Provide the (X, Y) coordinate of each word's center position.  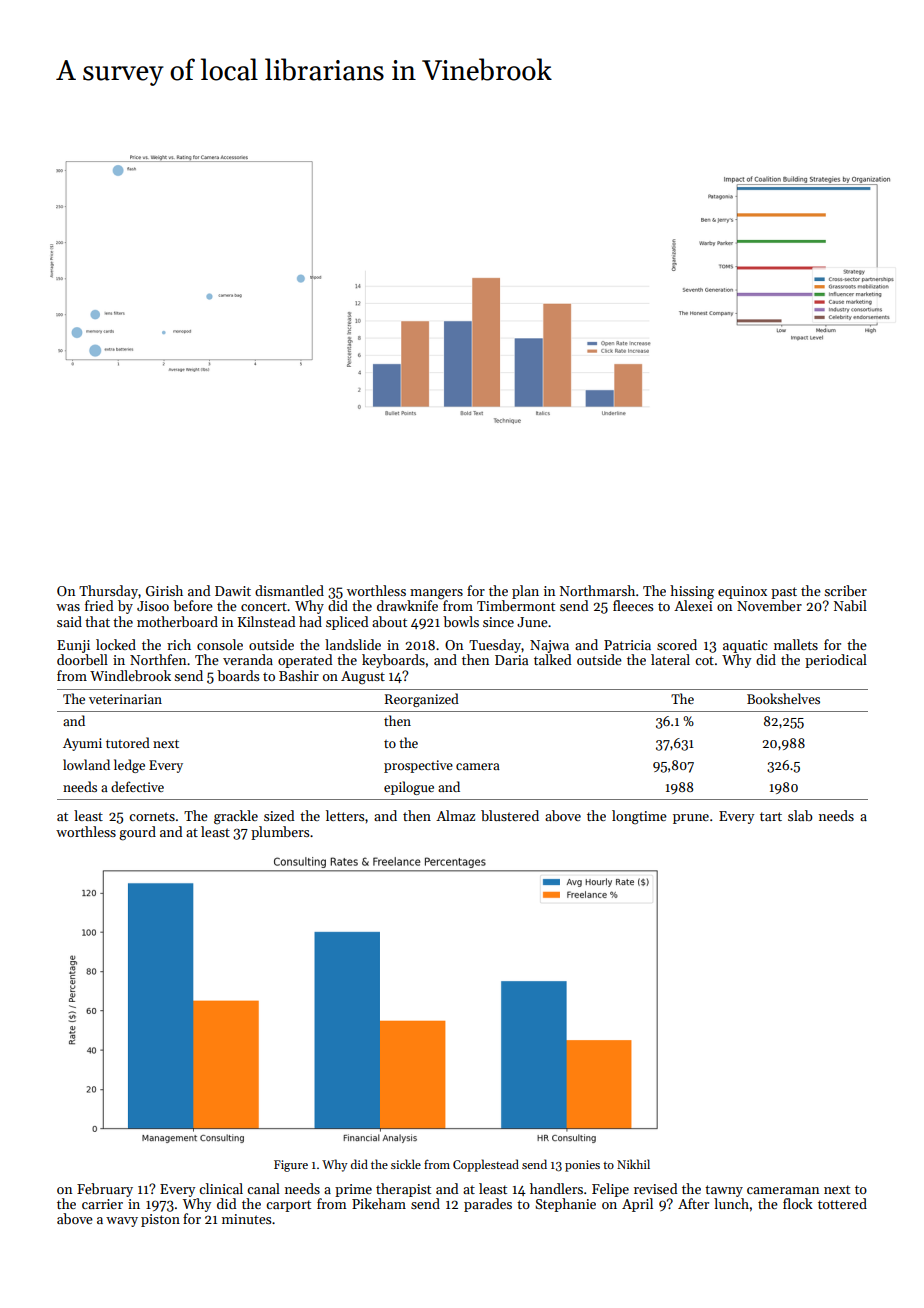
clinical (221, 1188)
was (68, 607)
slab (800, 815)
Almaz (455, 815)
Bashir (299, 675)
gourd (137, 833)
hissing (692, 592)
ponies (582, 1166)
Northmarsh (597, 590)
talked (553, 659)
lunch (731, 1203)
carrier (102, 1204)
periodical (836, 661)
